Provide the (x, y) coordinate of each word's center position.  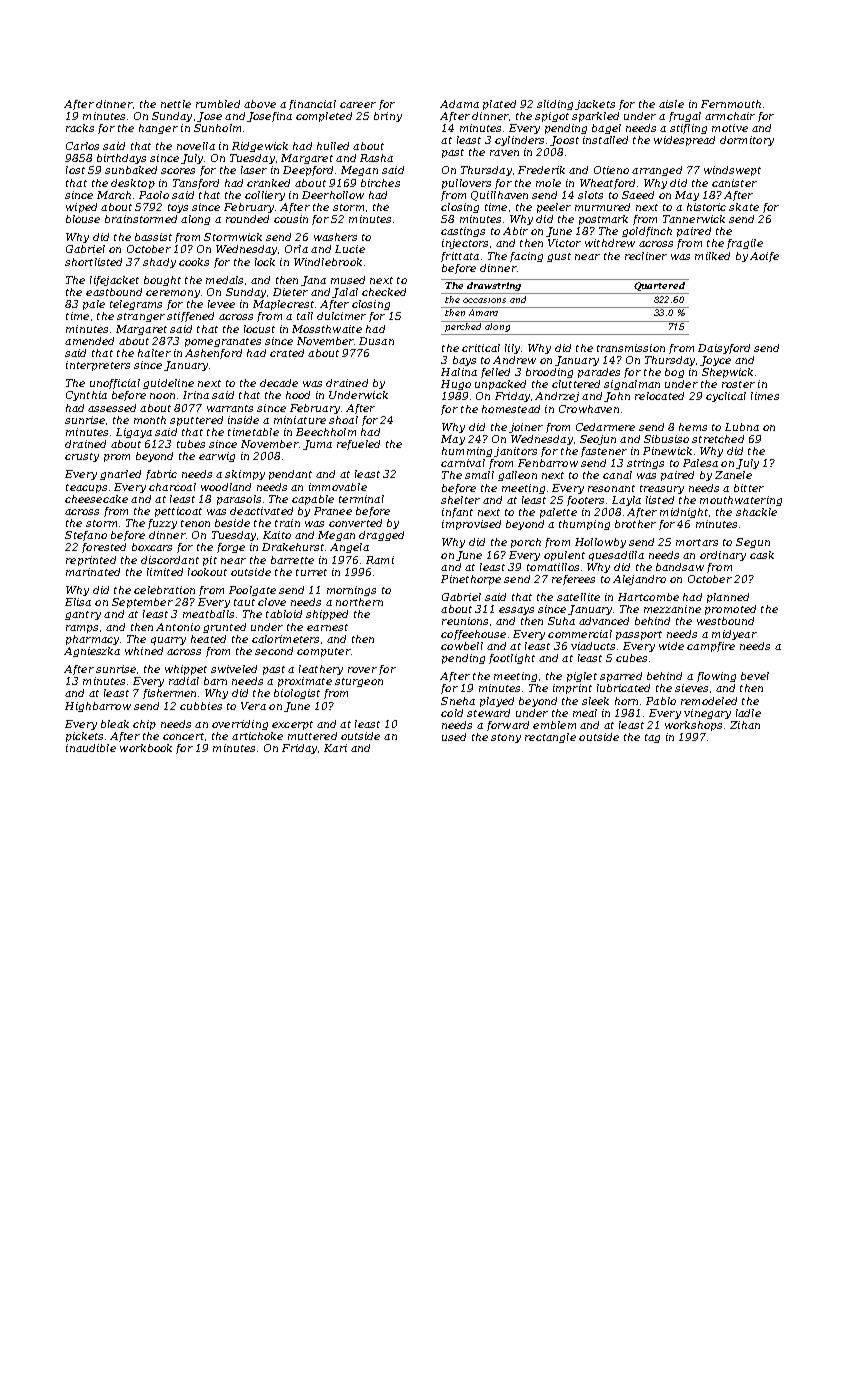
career (358, 105)
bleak (115, 724)
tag (652, 738)
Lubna (742, 427)
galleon (517, 476)
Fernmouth (731, 104)
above (260, 104)
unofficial (115, 384)
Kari (335, 748)
